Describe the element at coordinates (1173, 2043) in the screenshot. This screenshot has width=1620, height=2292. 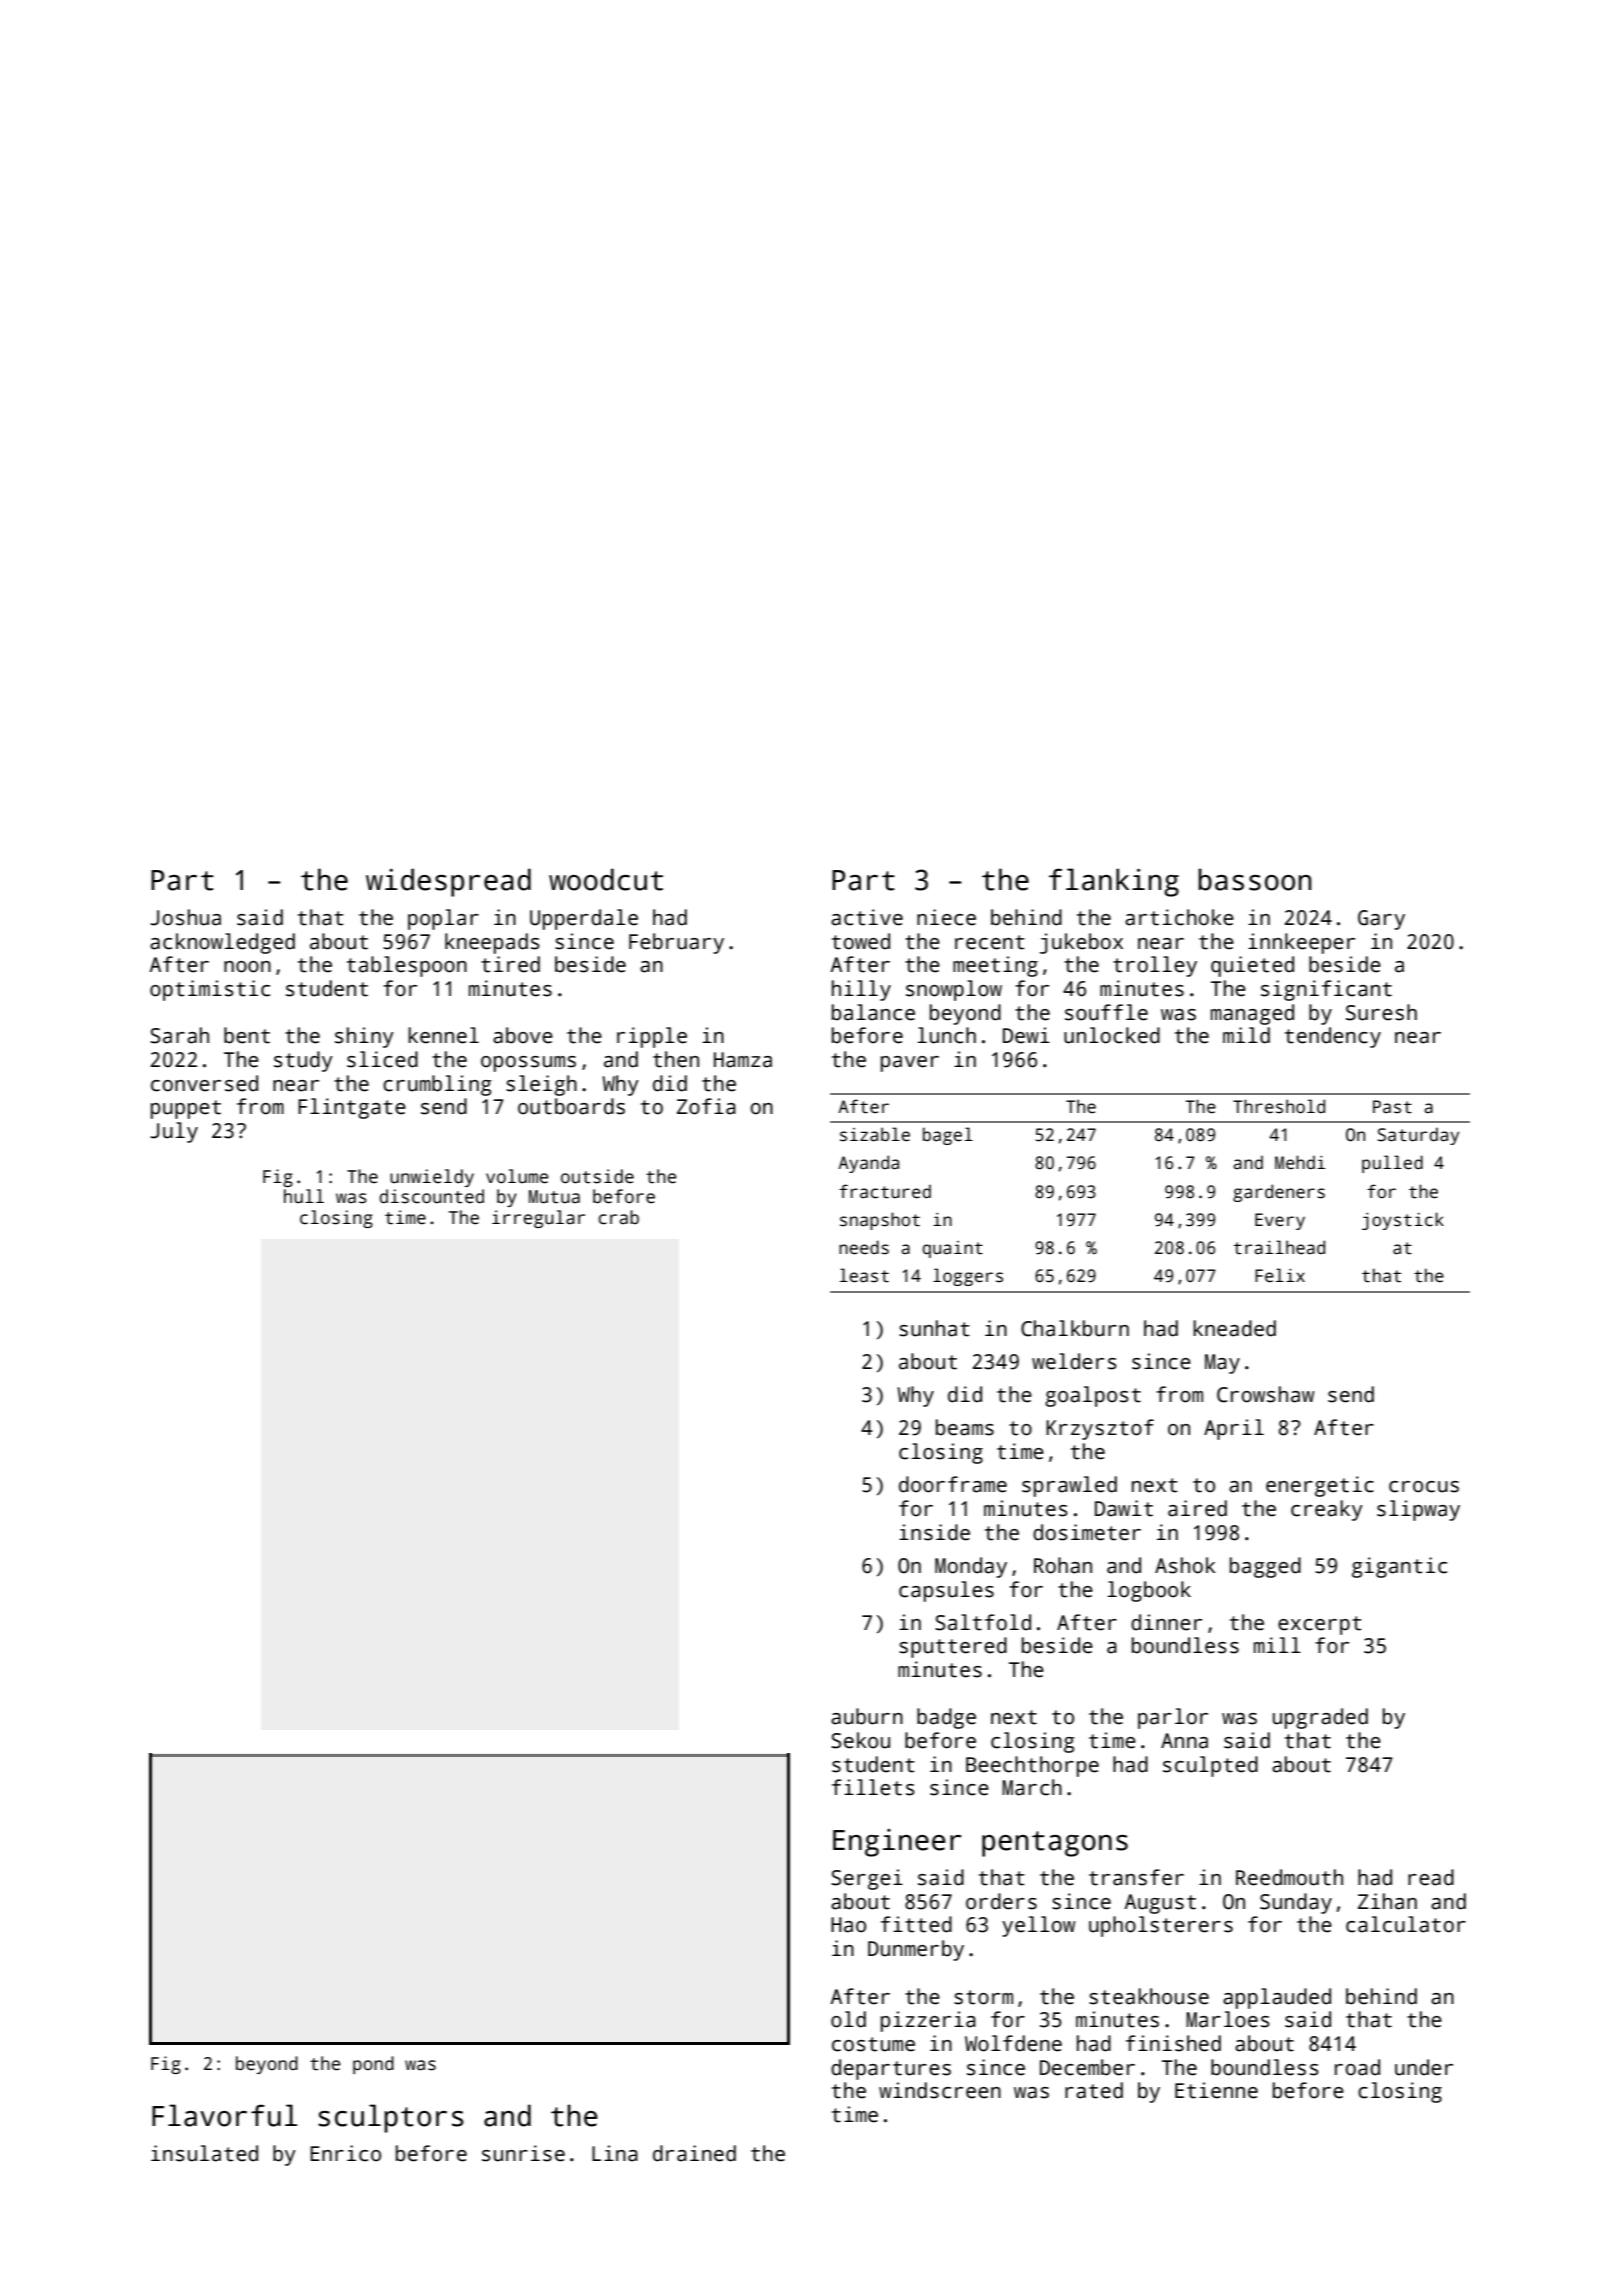
I see `finished` at that location.
